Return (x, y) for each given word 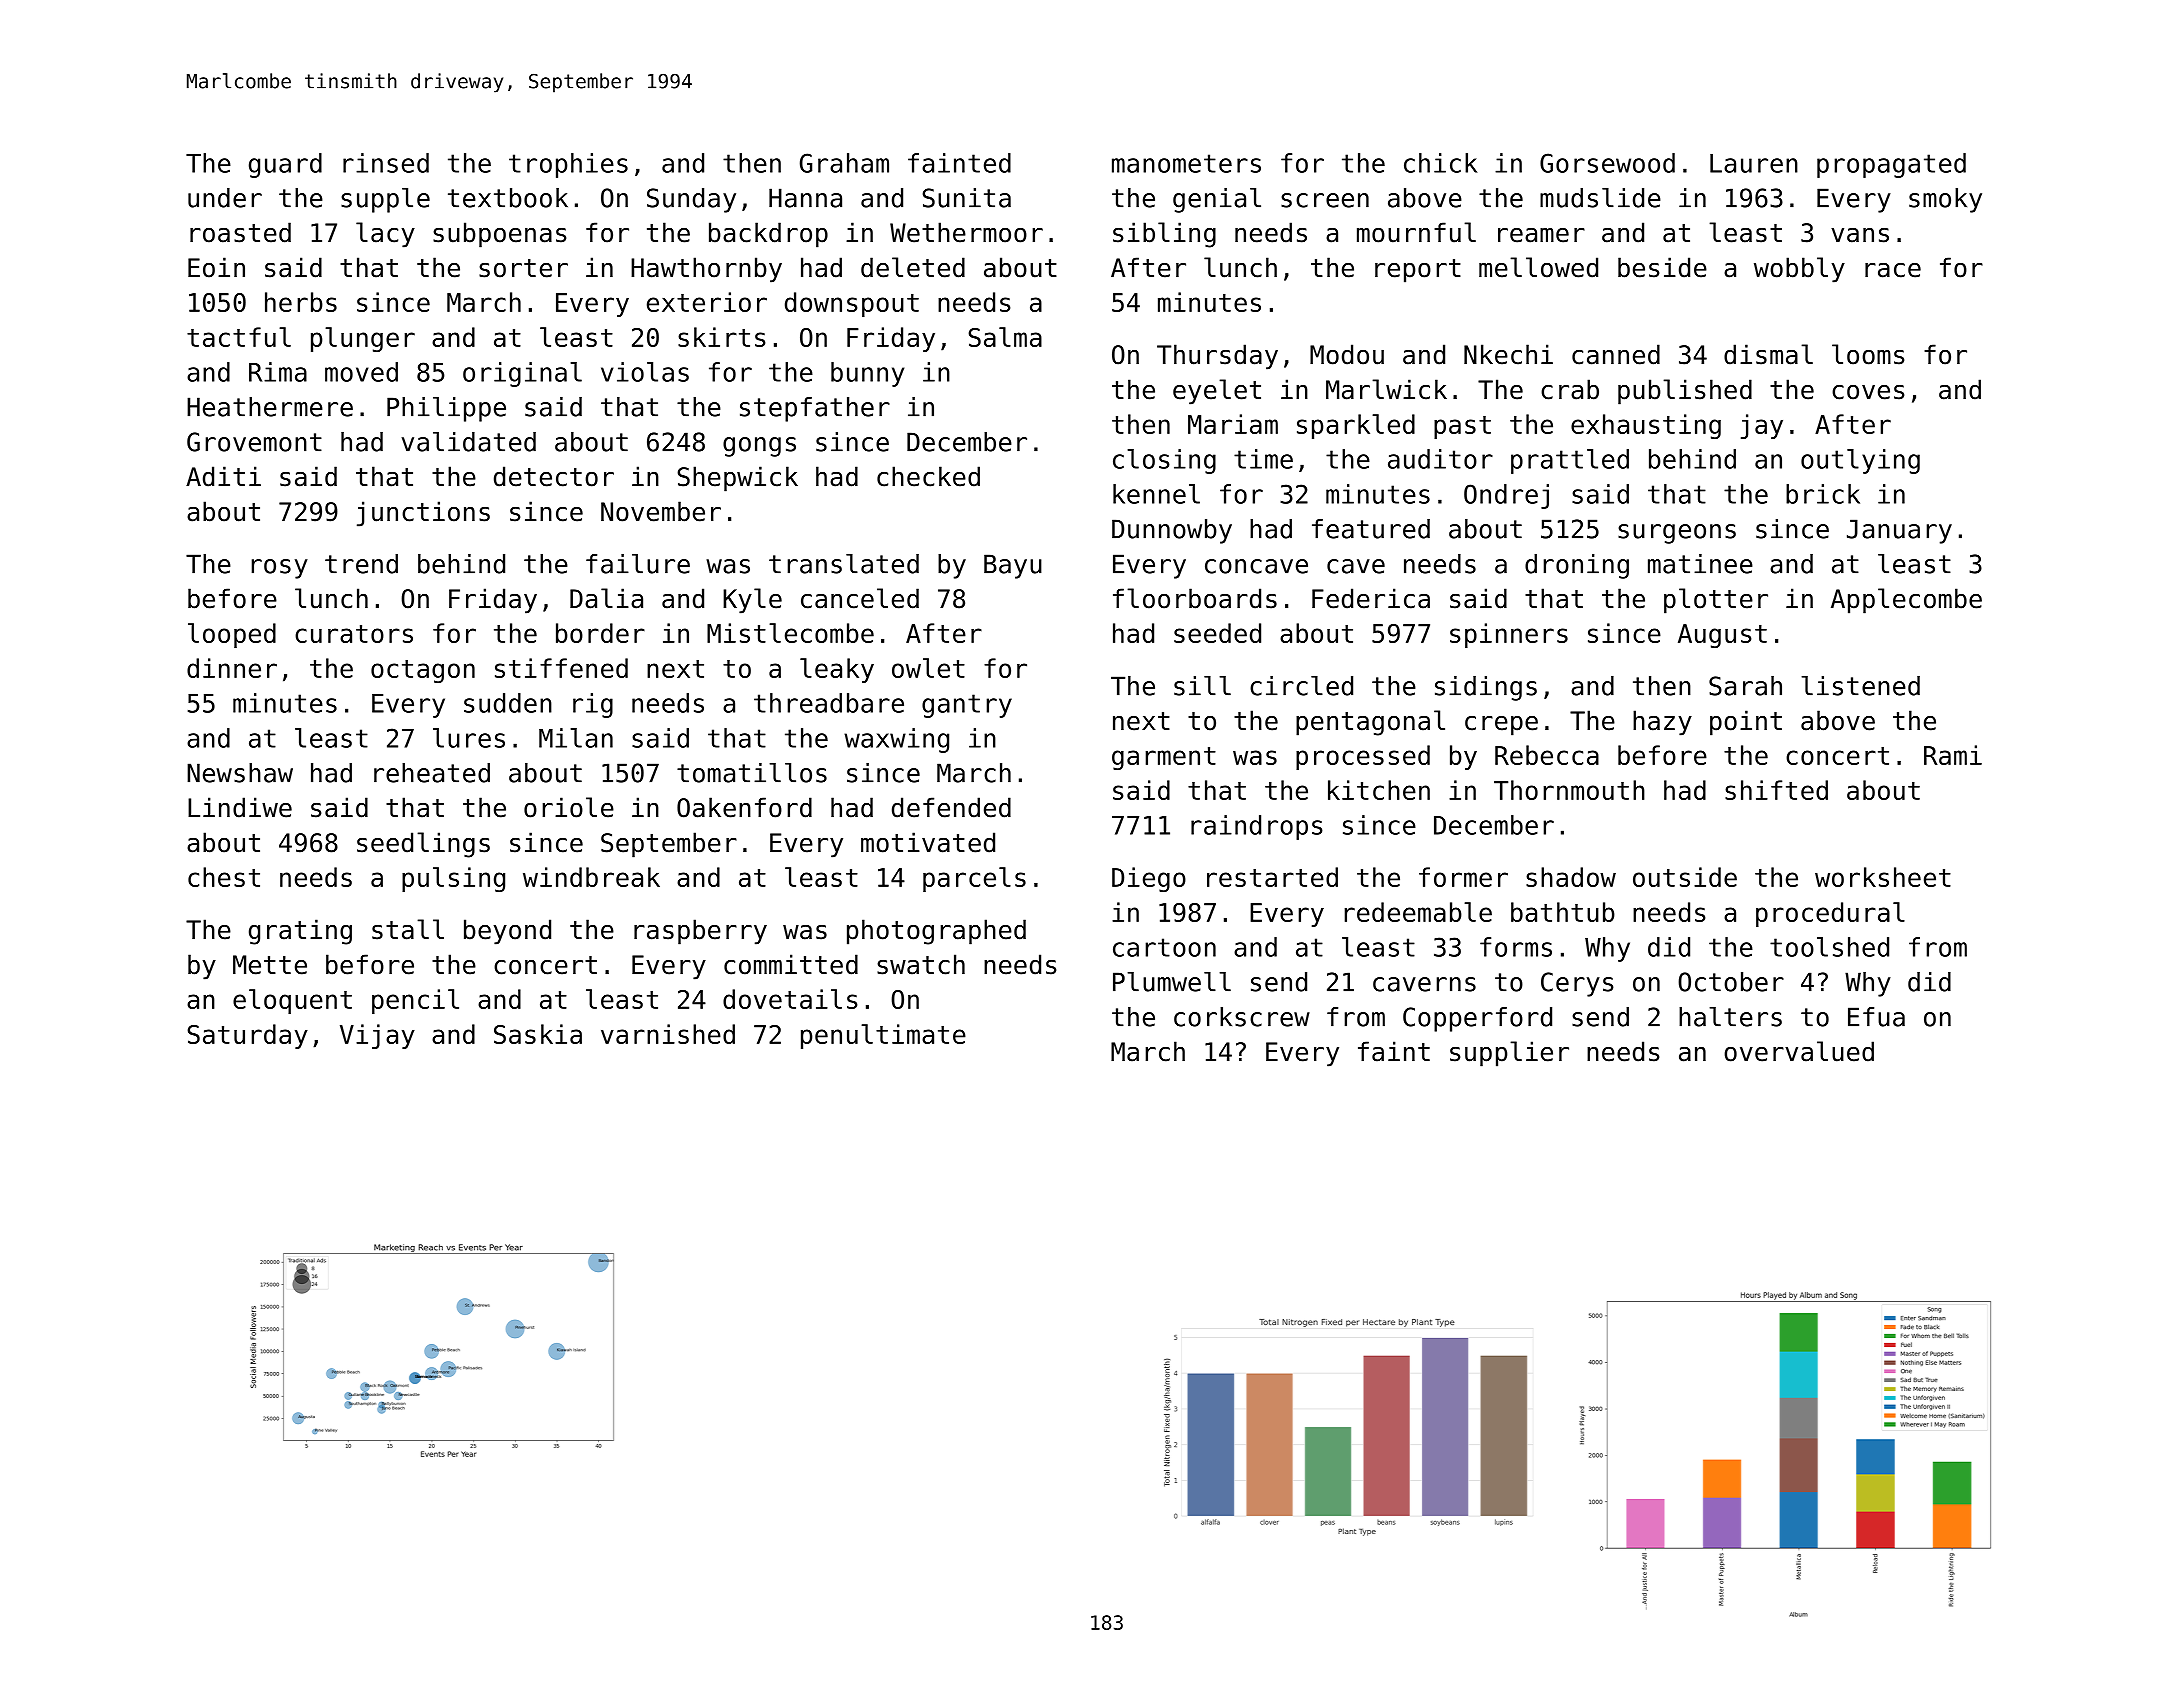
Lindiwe (240, 807)
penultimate (883, 1036)
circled (1301, 686)
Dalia (606, 598)
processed (1363, 757)
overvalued (1799, 1051)
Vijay (377, 1036)
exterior (707, 302)
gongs (759, 447)
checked (928, 476)
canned (1616, 354)
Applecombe (1906, 601)
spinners (1509, 635)
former (1463, 877)
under (225, 198)
